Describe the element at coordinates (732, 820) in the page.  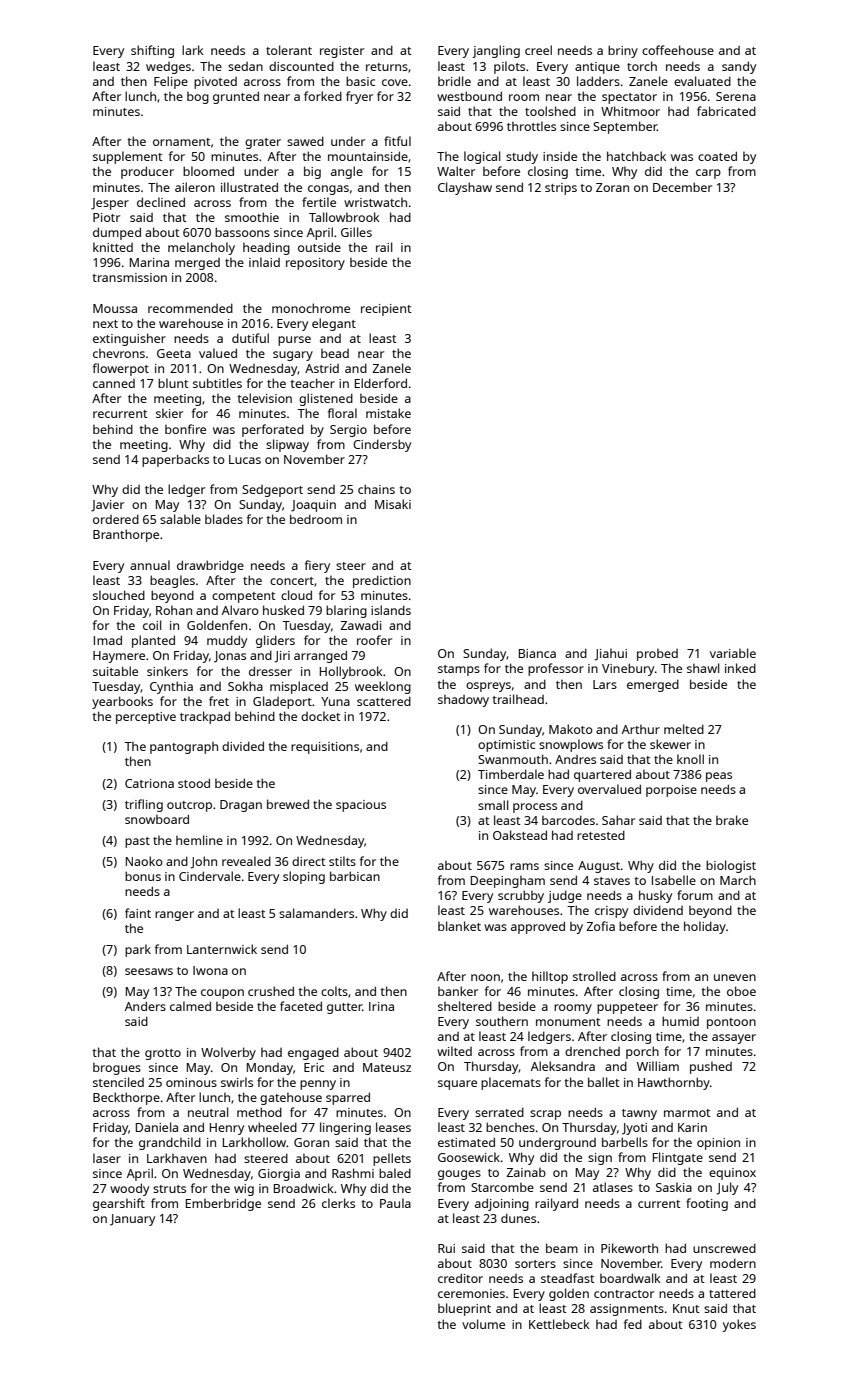
I see `brake` at that location.
